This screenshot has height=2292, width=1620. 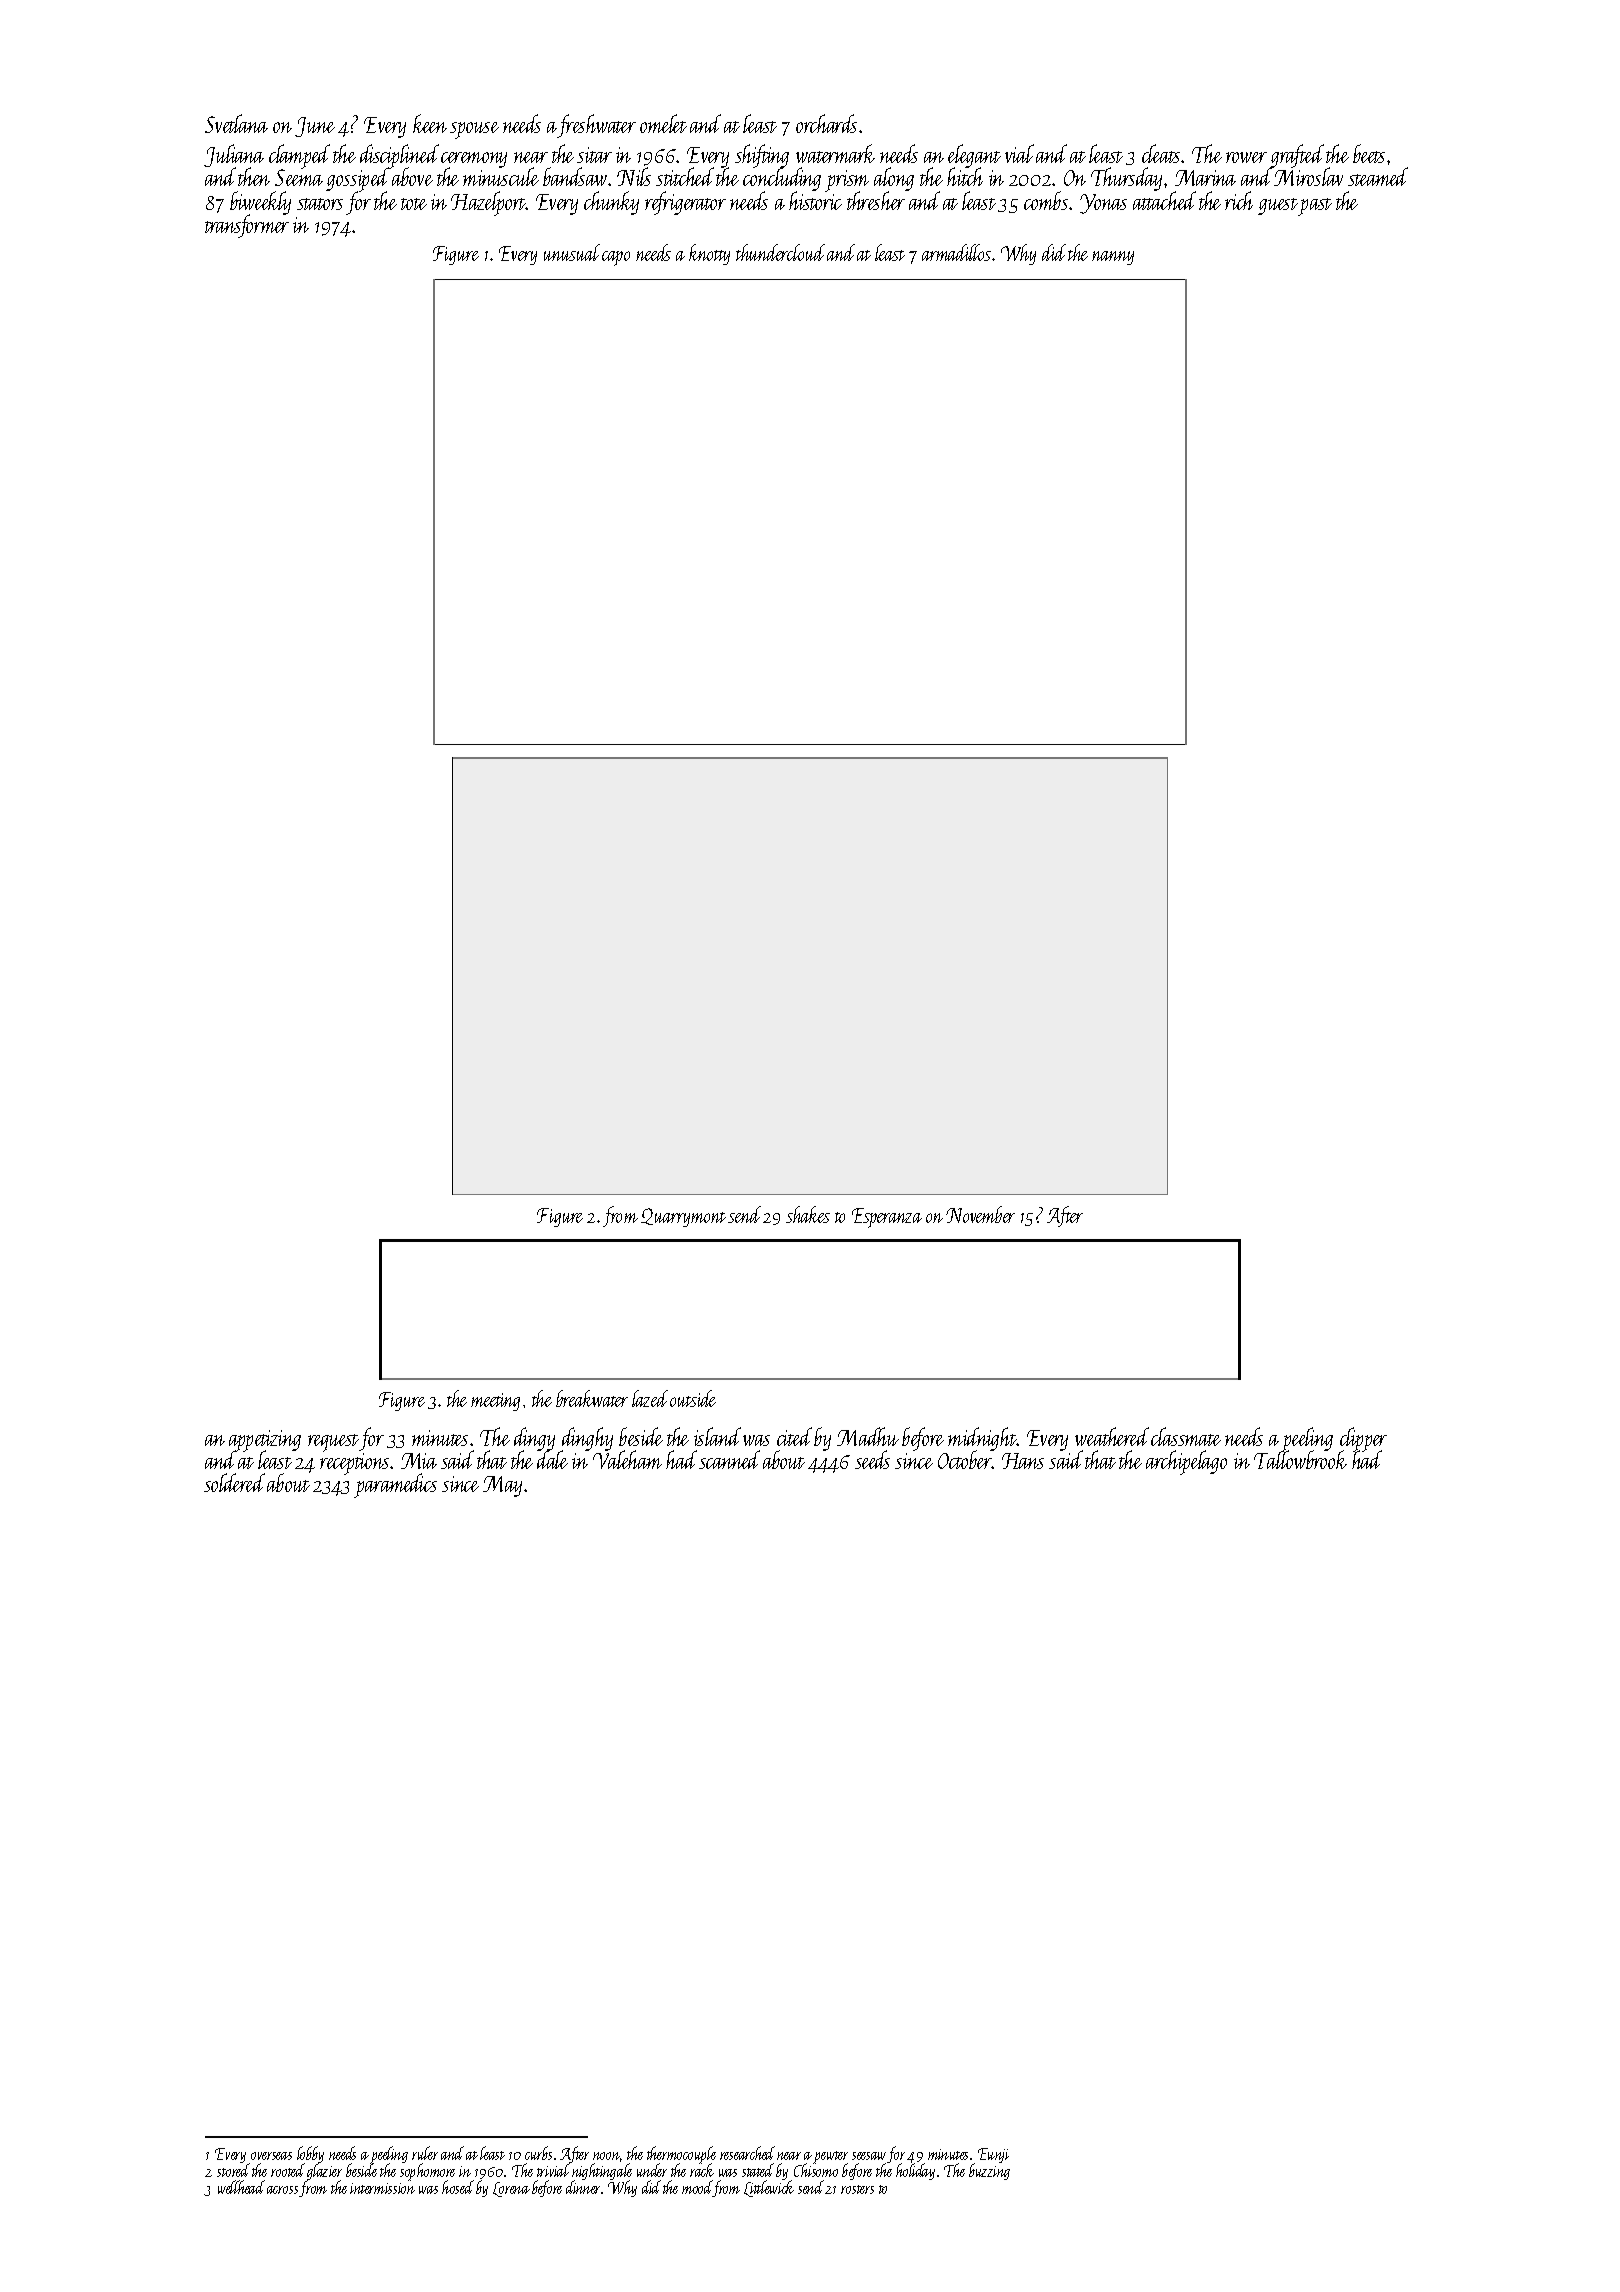 I want to click on past, so click(x=1315, y=207).
